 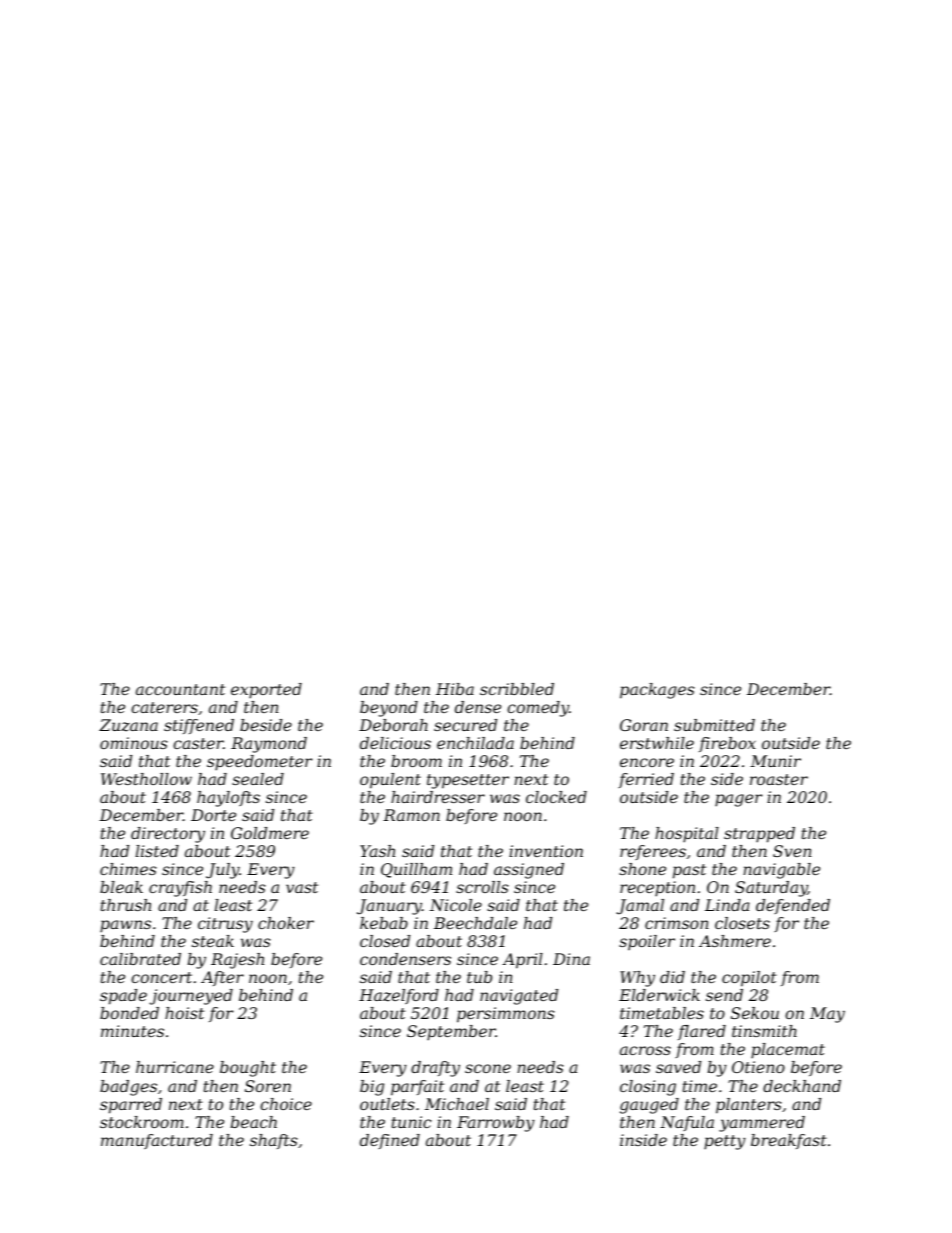 What do you see at coordinates (546, 851) in the page?
I see `invention` at bounding box center [546, 851].
